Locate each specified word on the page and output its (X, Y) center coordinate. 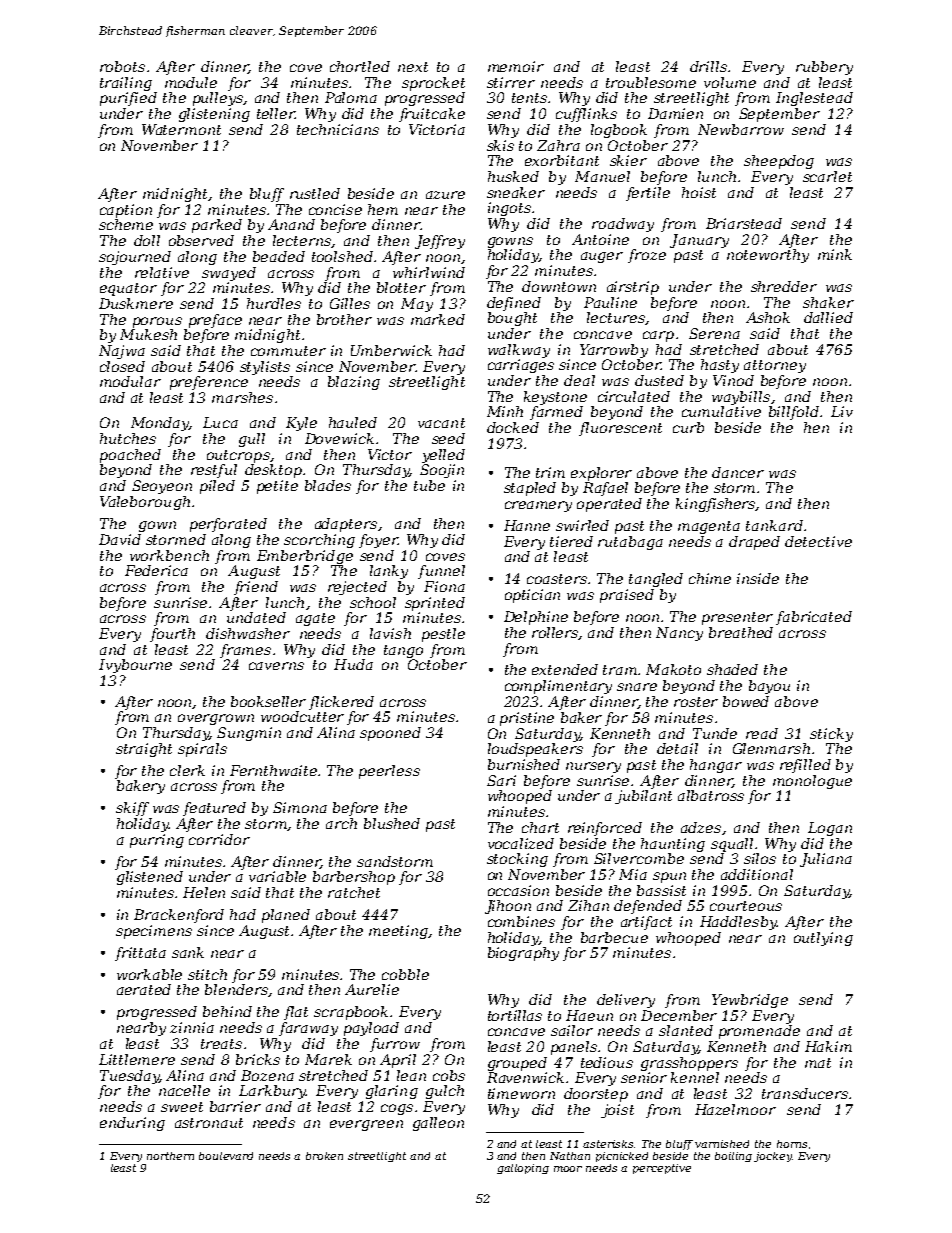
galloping (523, 1169)
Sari (501, 780)
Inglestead (814, 99)
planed (286, 916)
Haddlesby (738, 923)
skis (500, 145)
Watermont (181, 129)
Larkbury (272, 1092)
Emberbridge (305, 557)
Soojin (442, 471)
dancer (738, 472)
